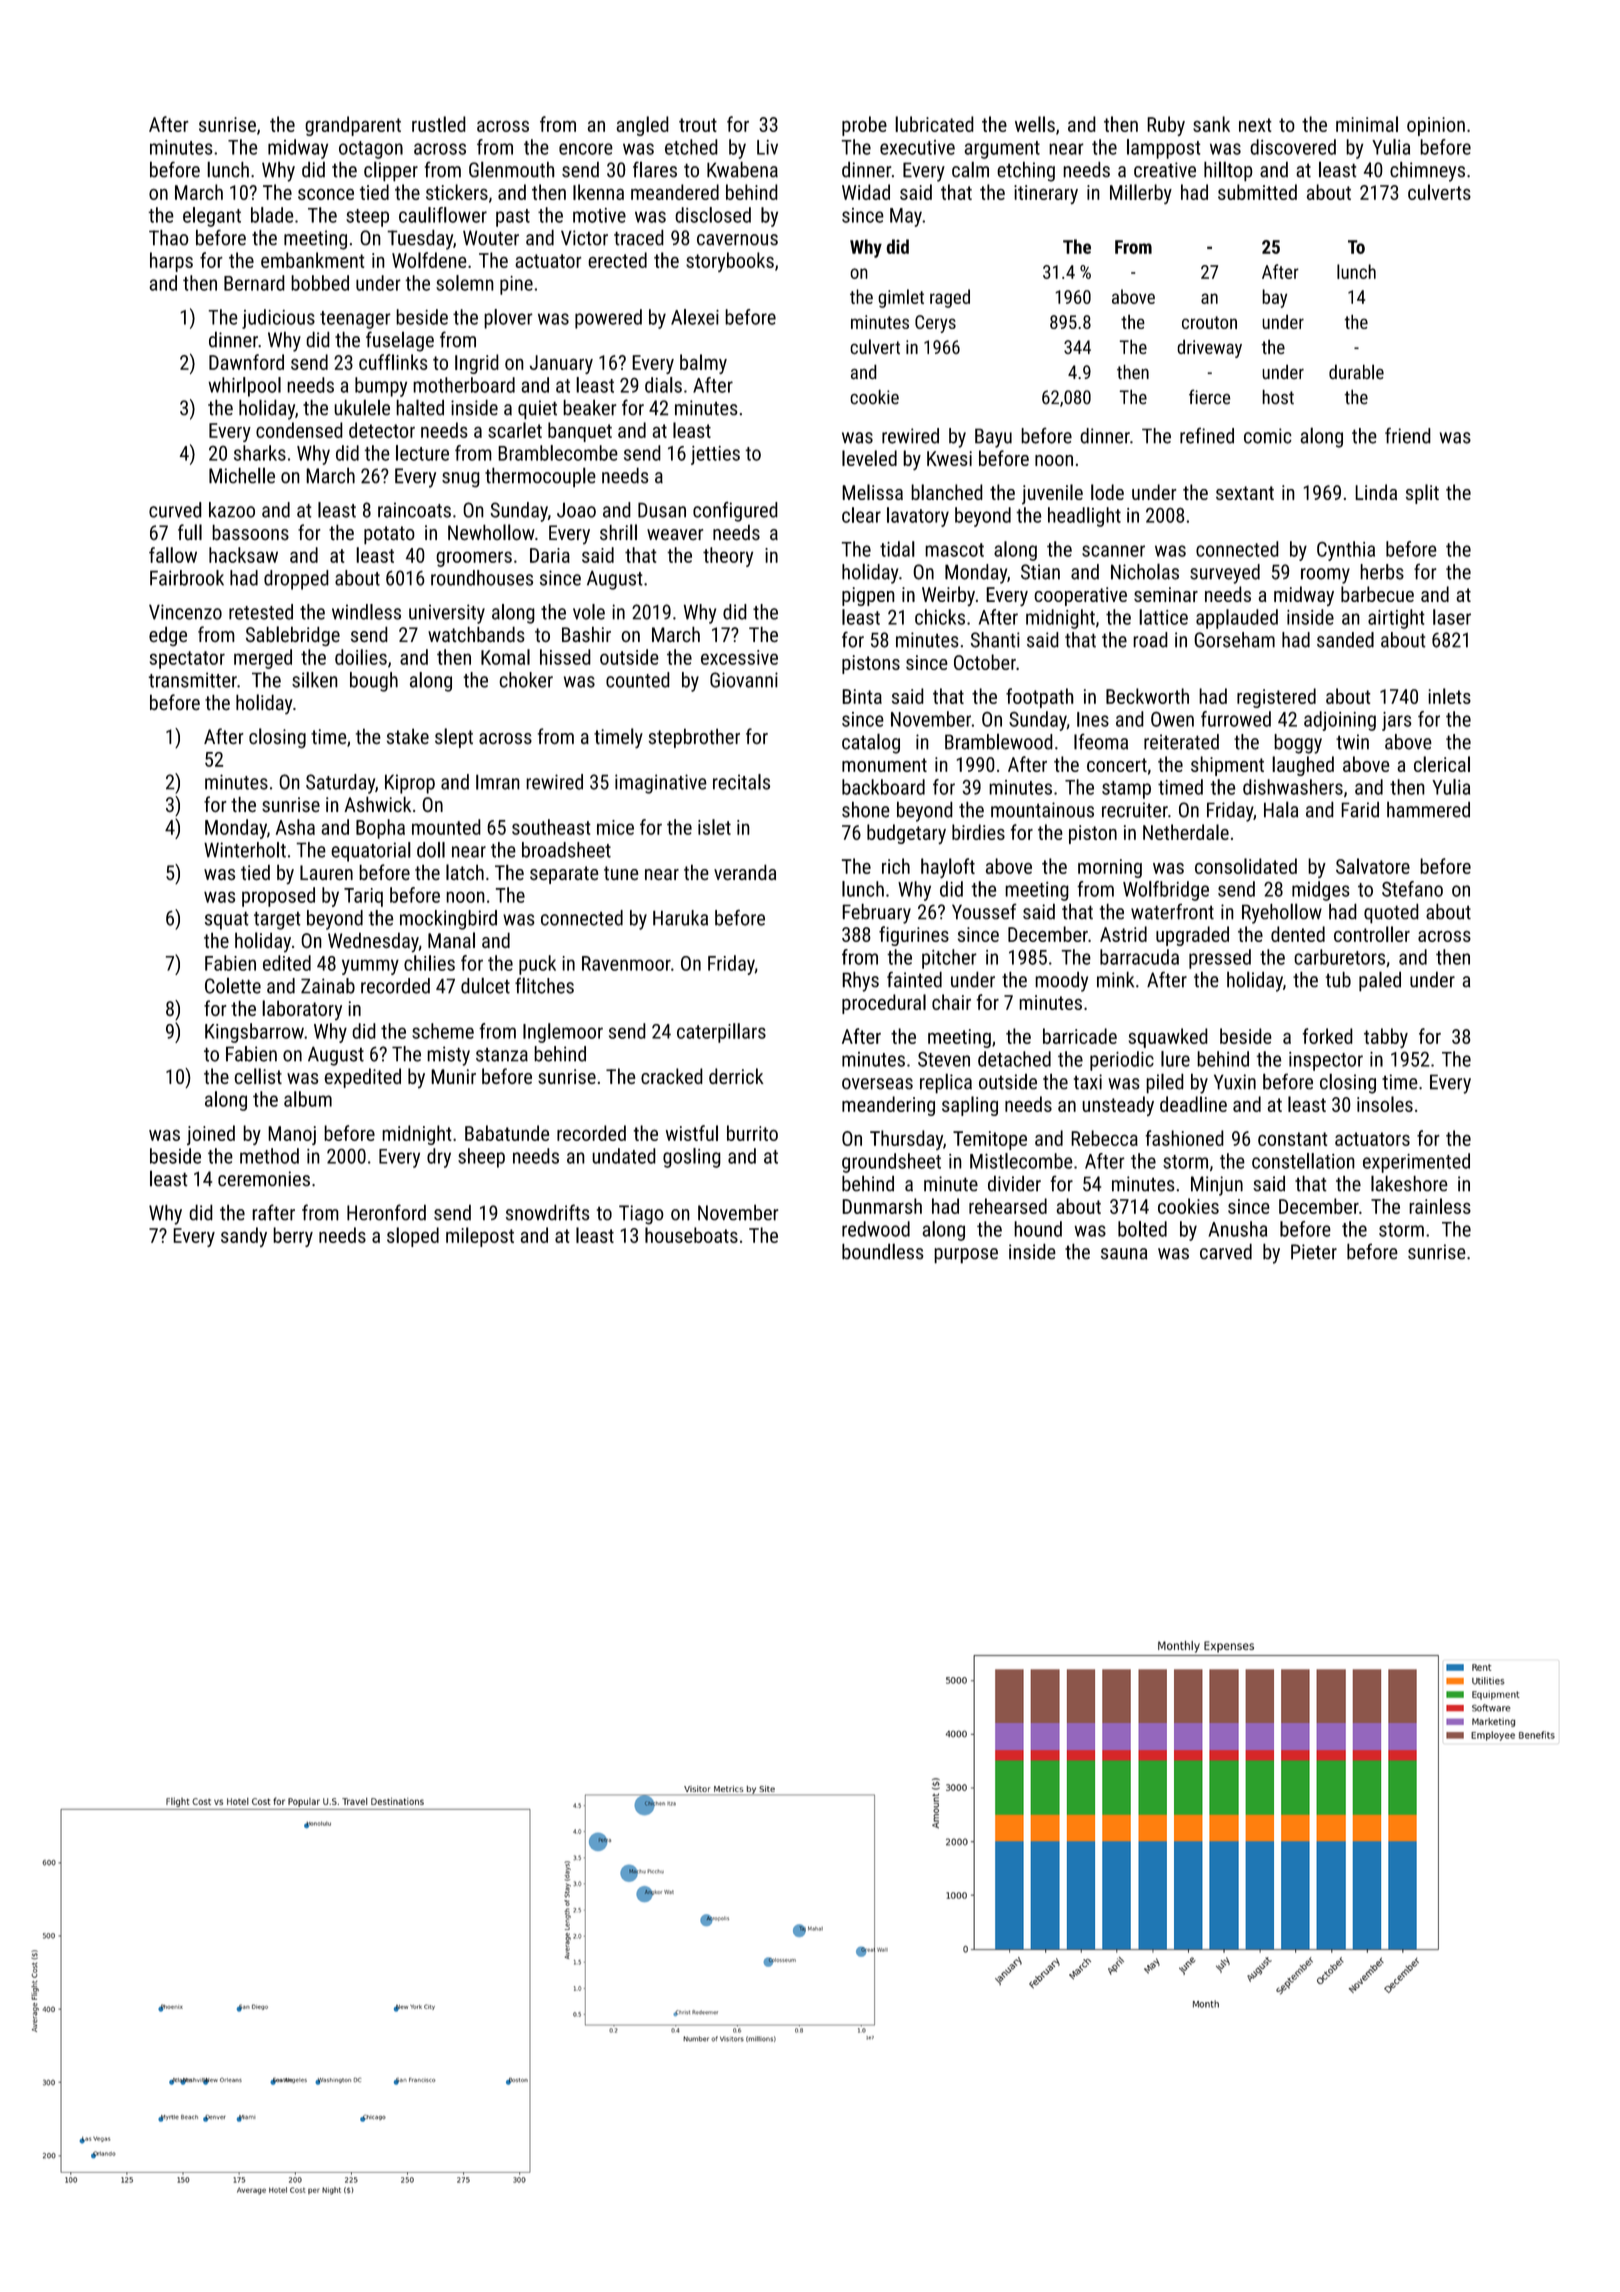  What do you see at coordinates (308, 1099) in the screenshot?
I see `album` at bounding box center [308, 1099].
